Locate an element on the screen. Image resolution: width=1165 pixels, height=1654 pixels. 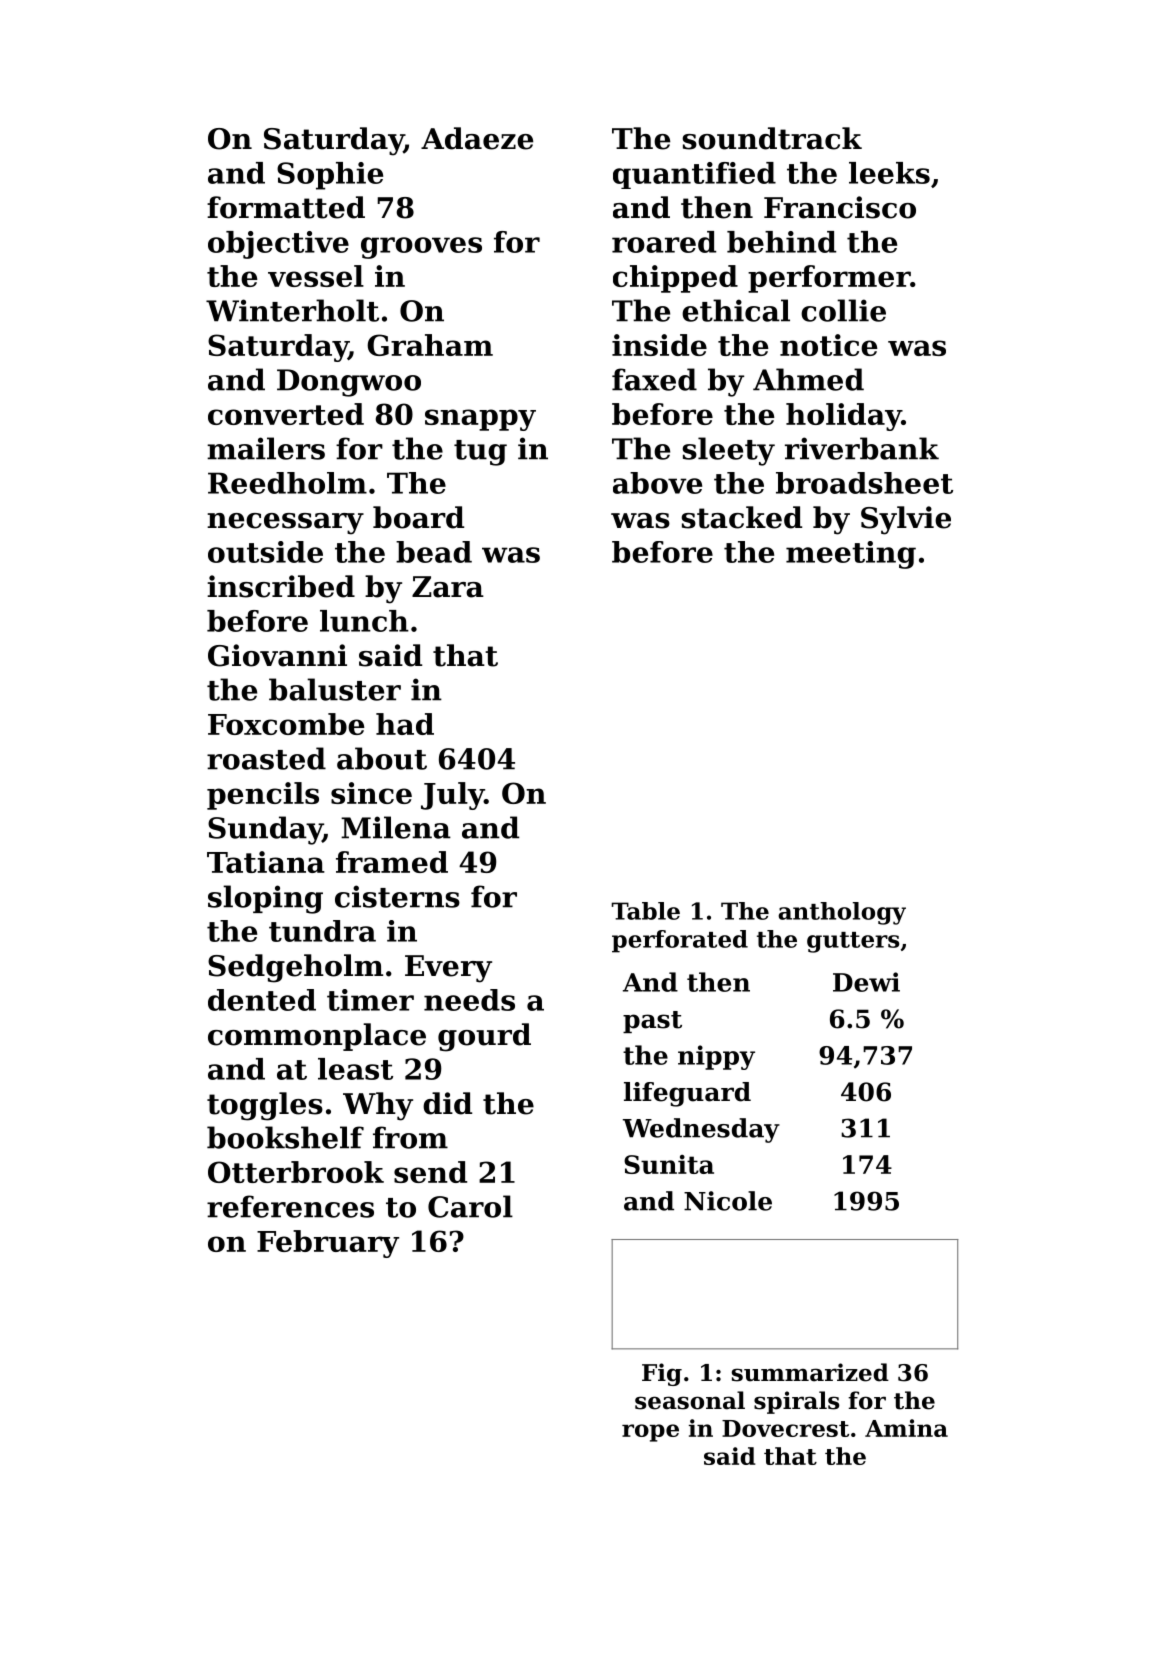
baluster is located at coordinates (335, 689).
